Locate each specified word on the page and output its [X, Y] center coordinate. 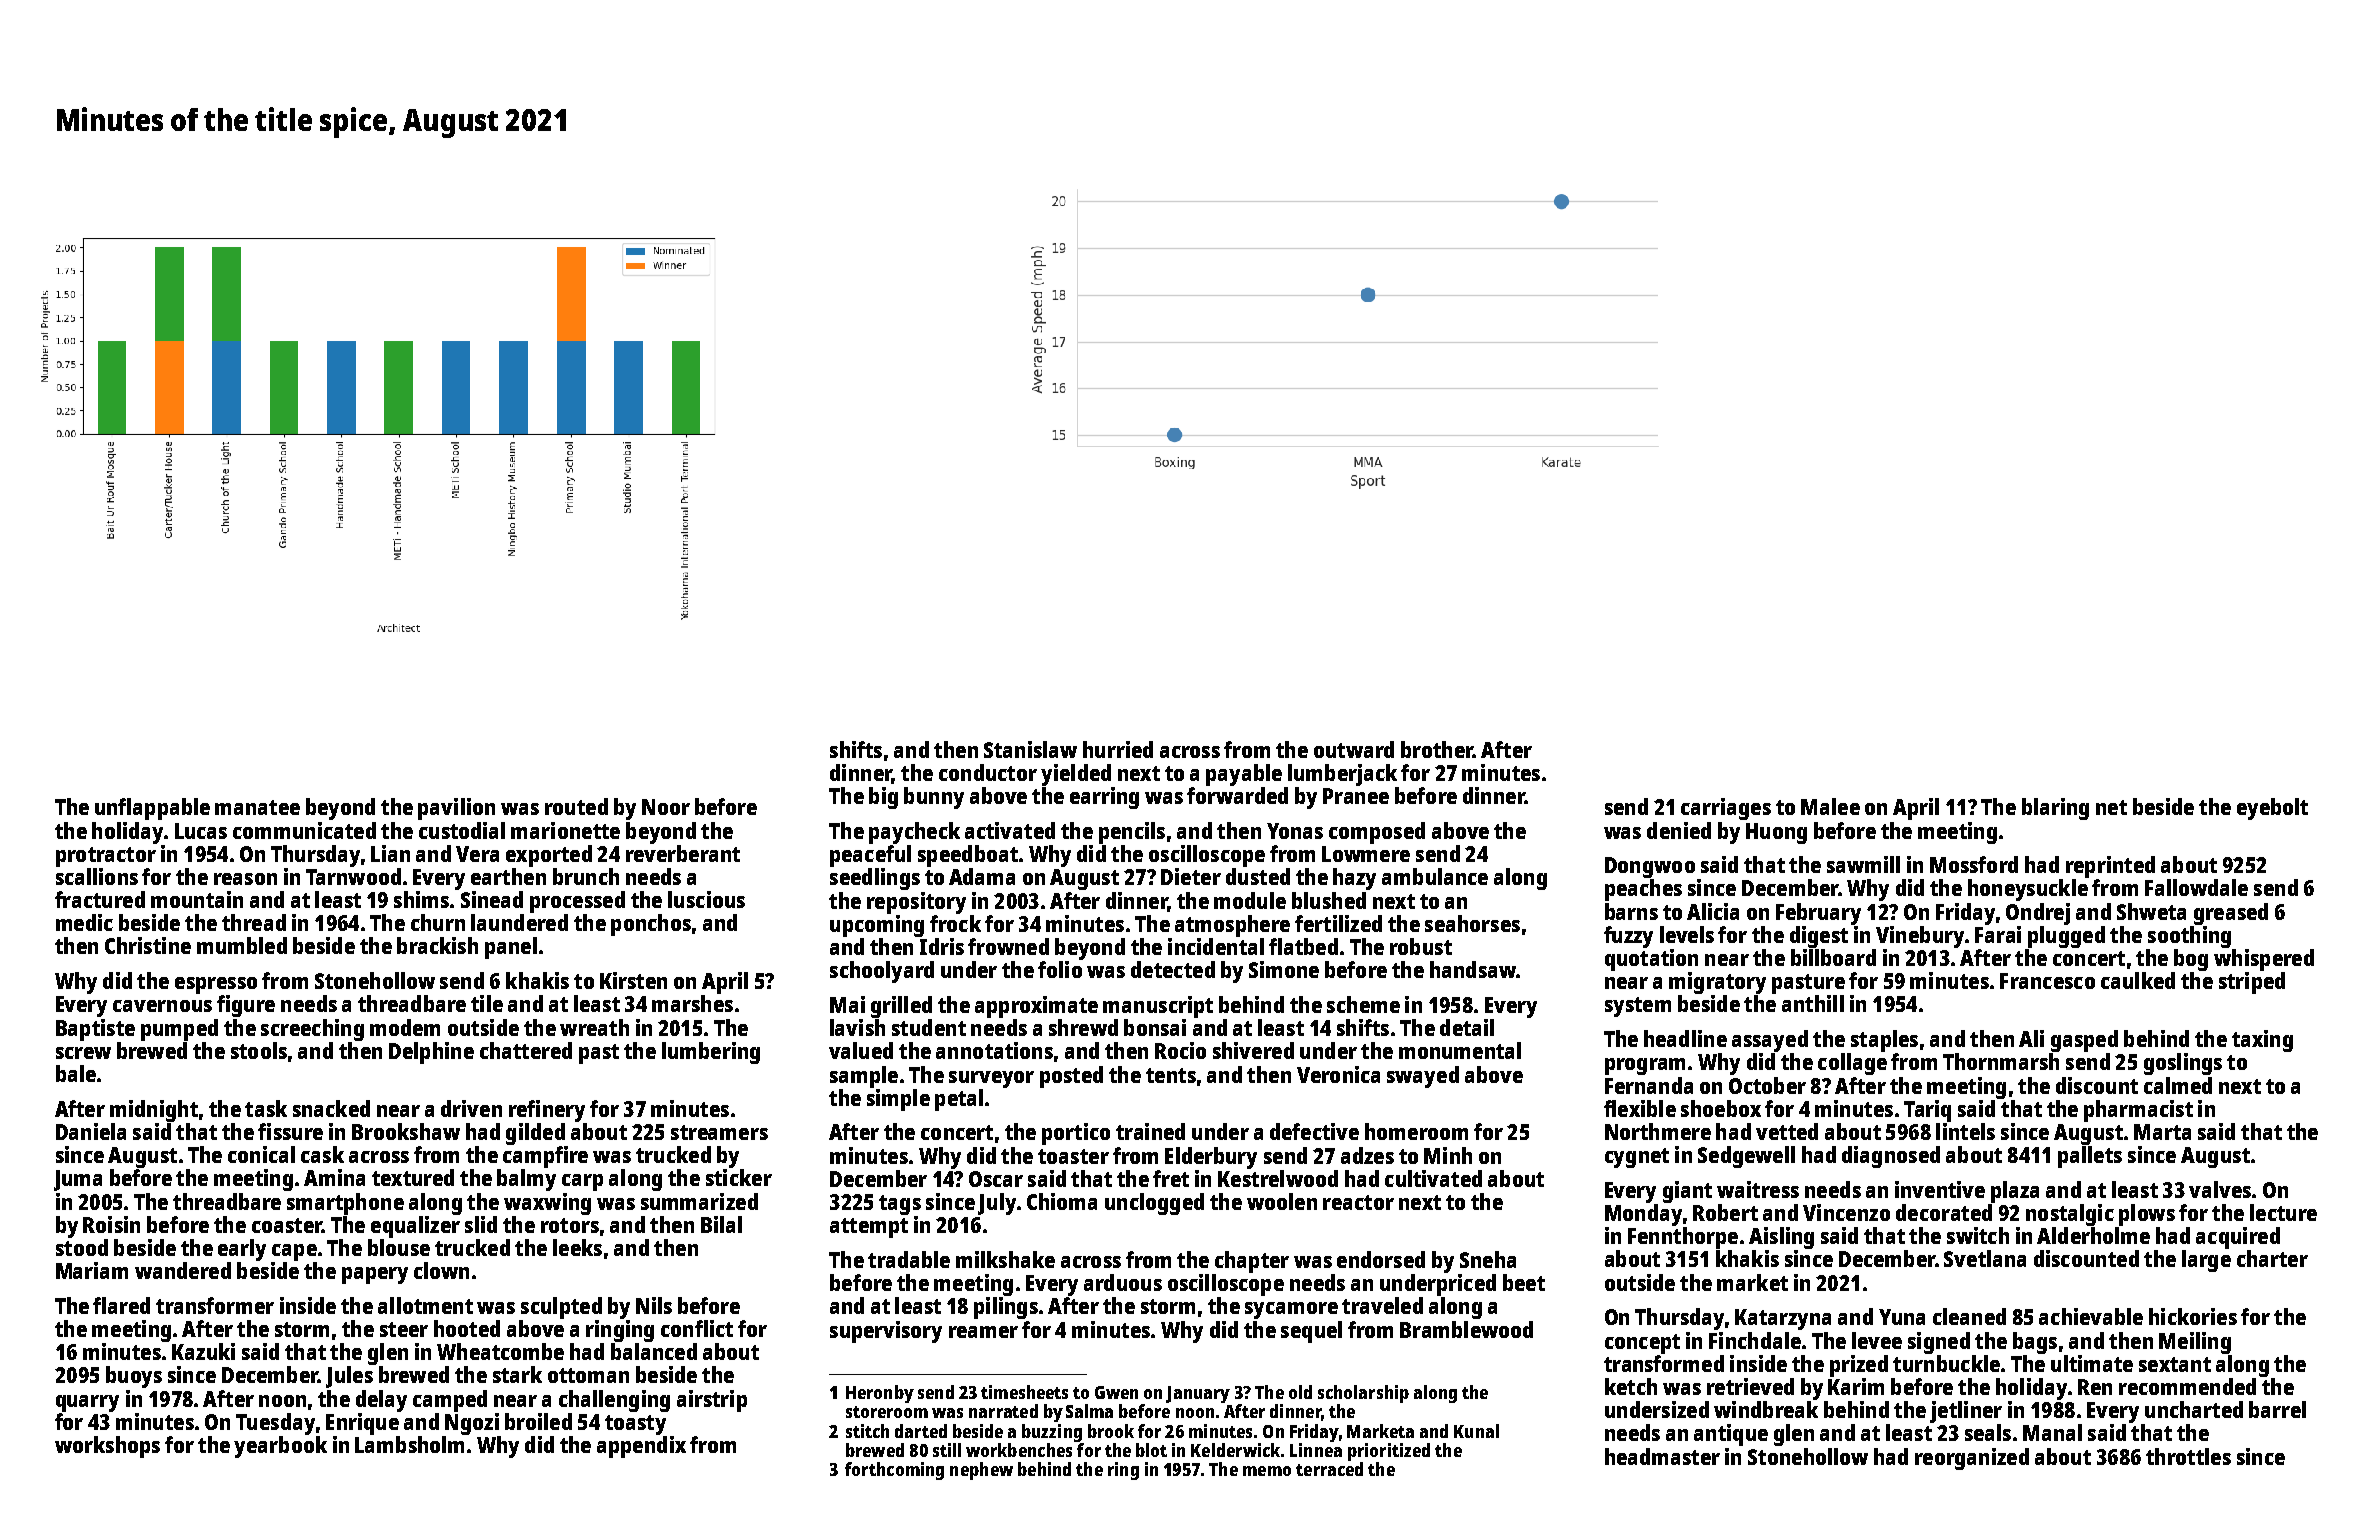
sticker [739, 1177]
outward [1354, 749]
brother [1437, 749]
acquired [2238, 1238]
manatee [257, 807]
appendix [641, 1447]
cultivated [1433, 1178]
